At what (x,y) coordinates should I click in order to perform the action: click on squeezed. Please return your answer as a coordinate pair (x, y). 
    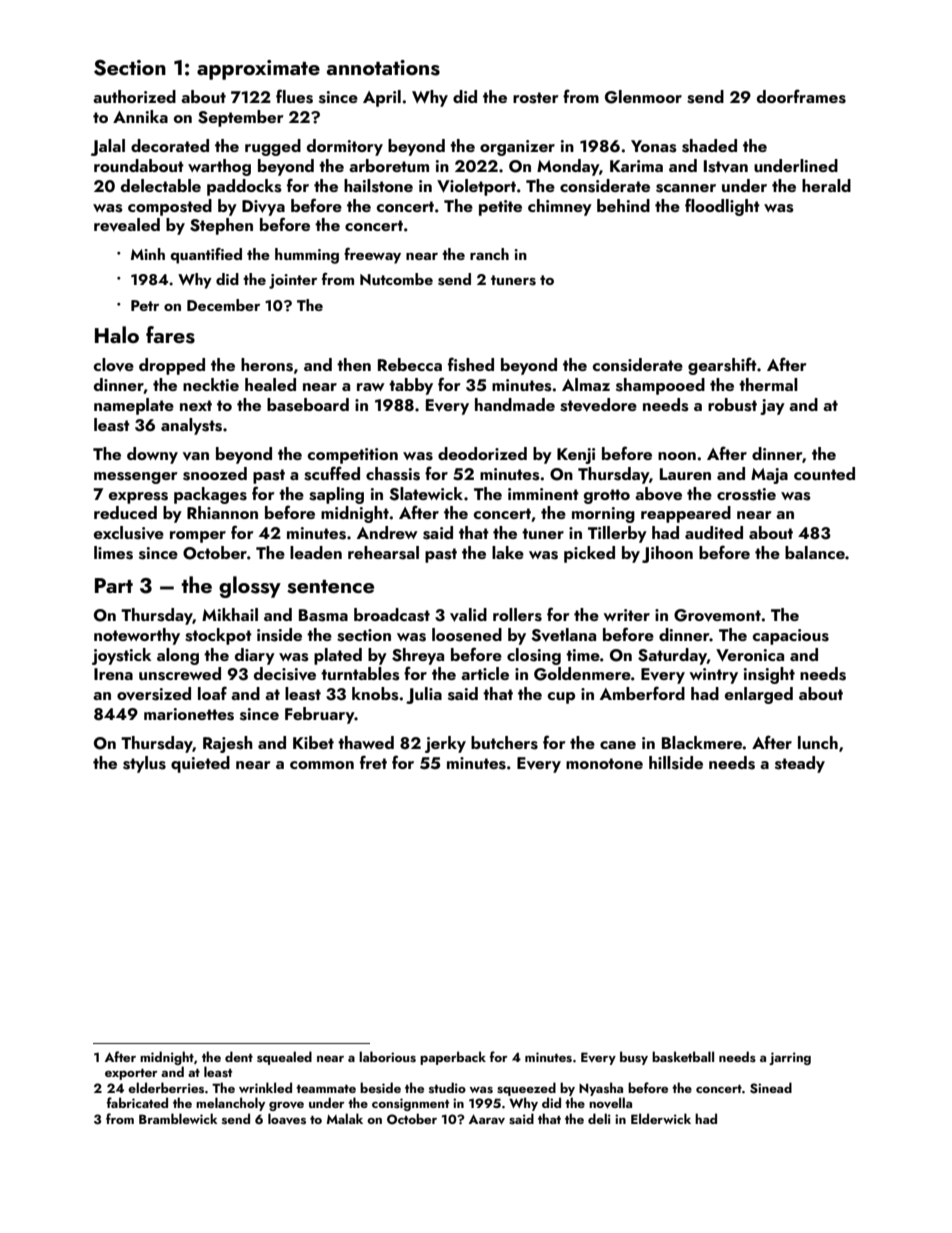
    Looking at the image, I should click on (526, 1089).
